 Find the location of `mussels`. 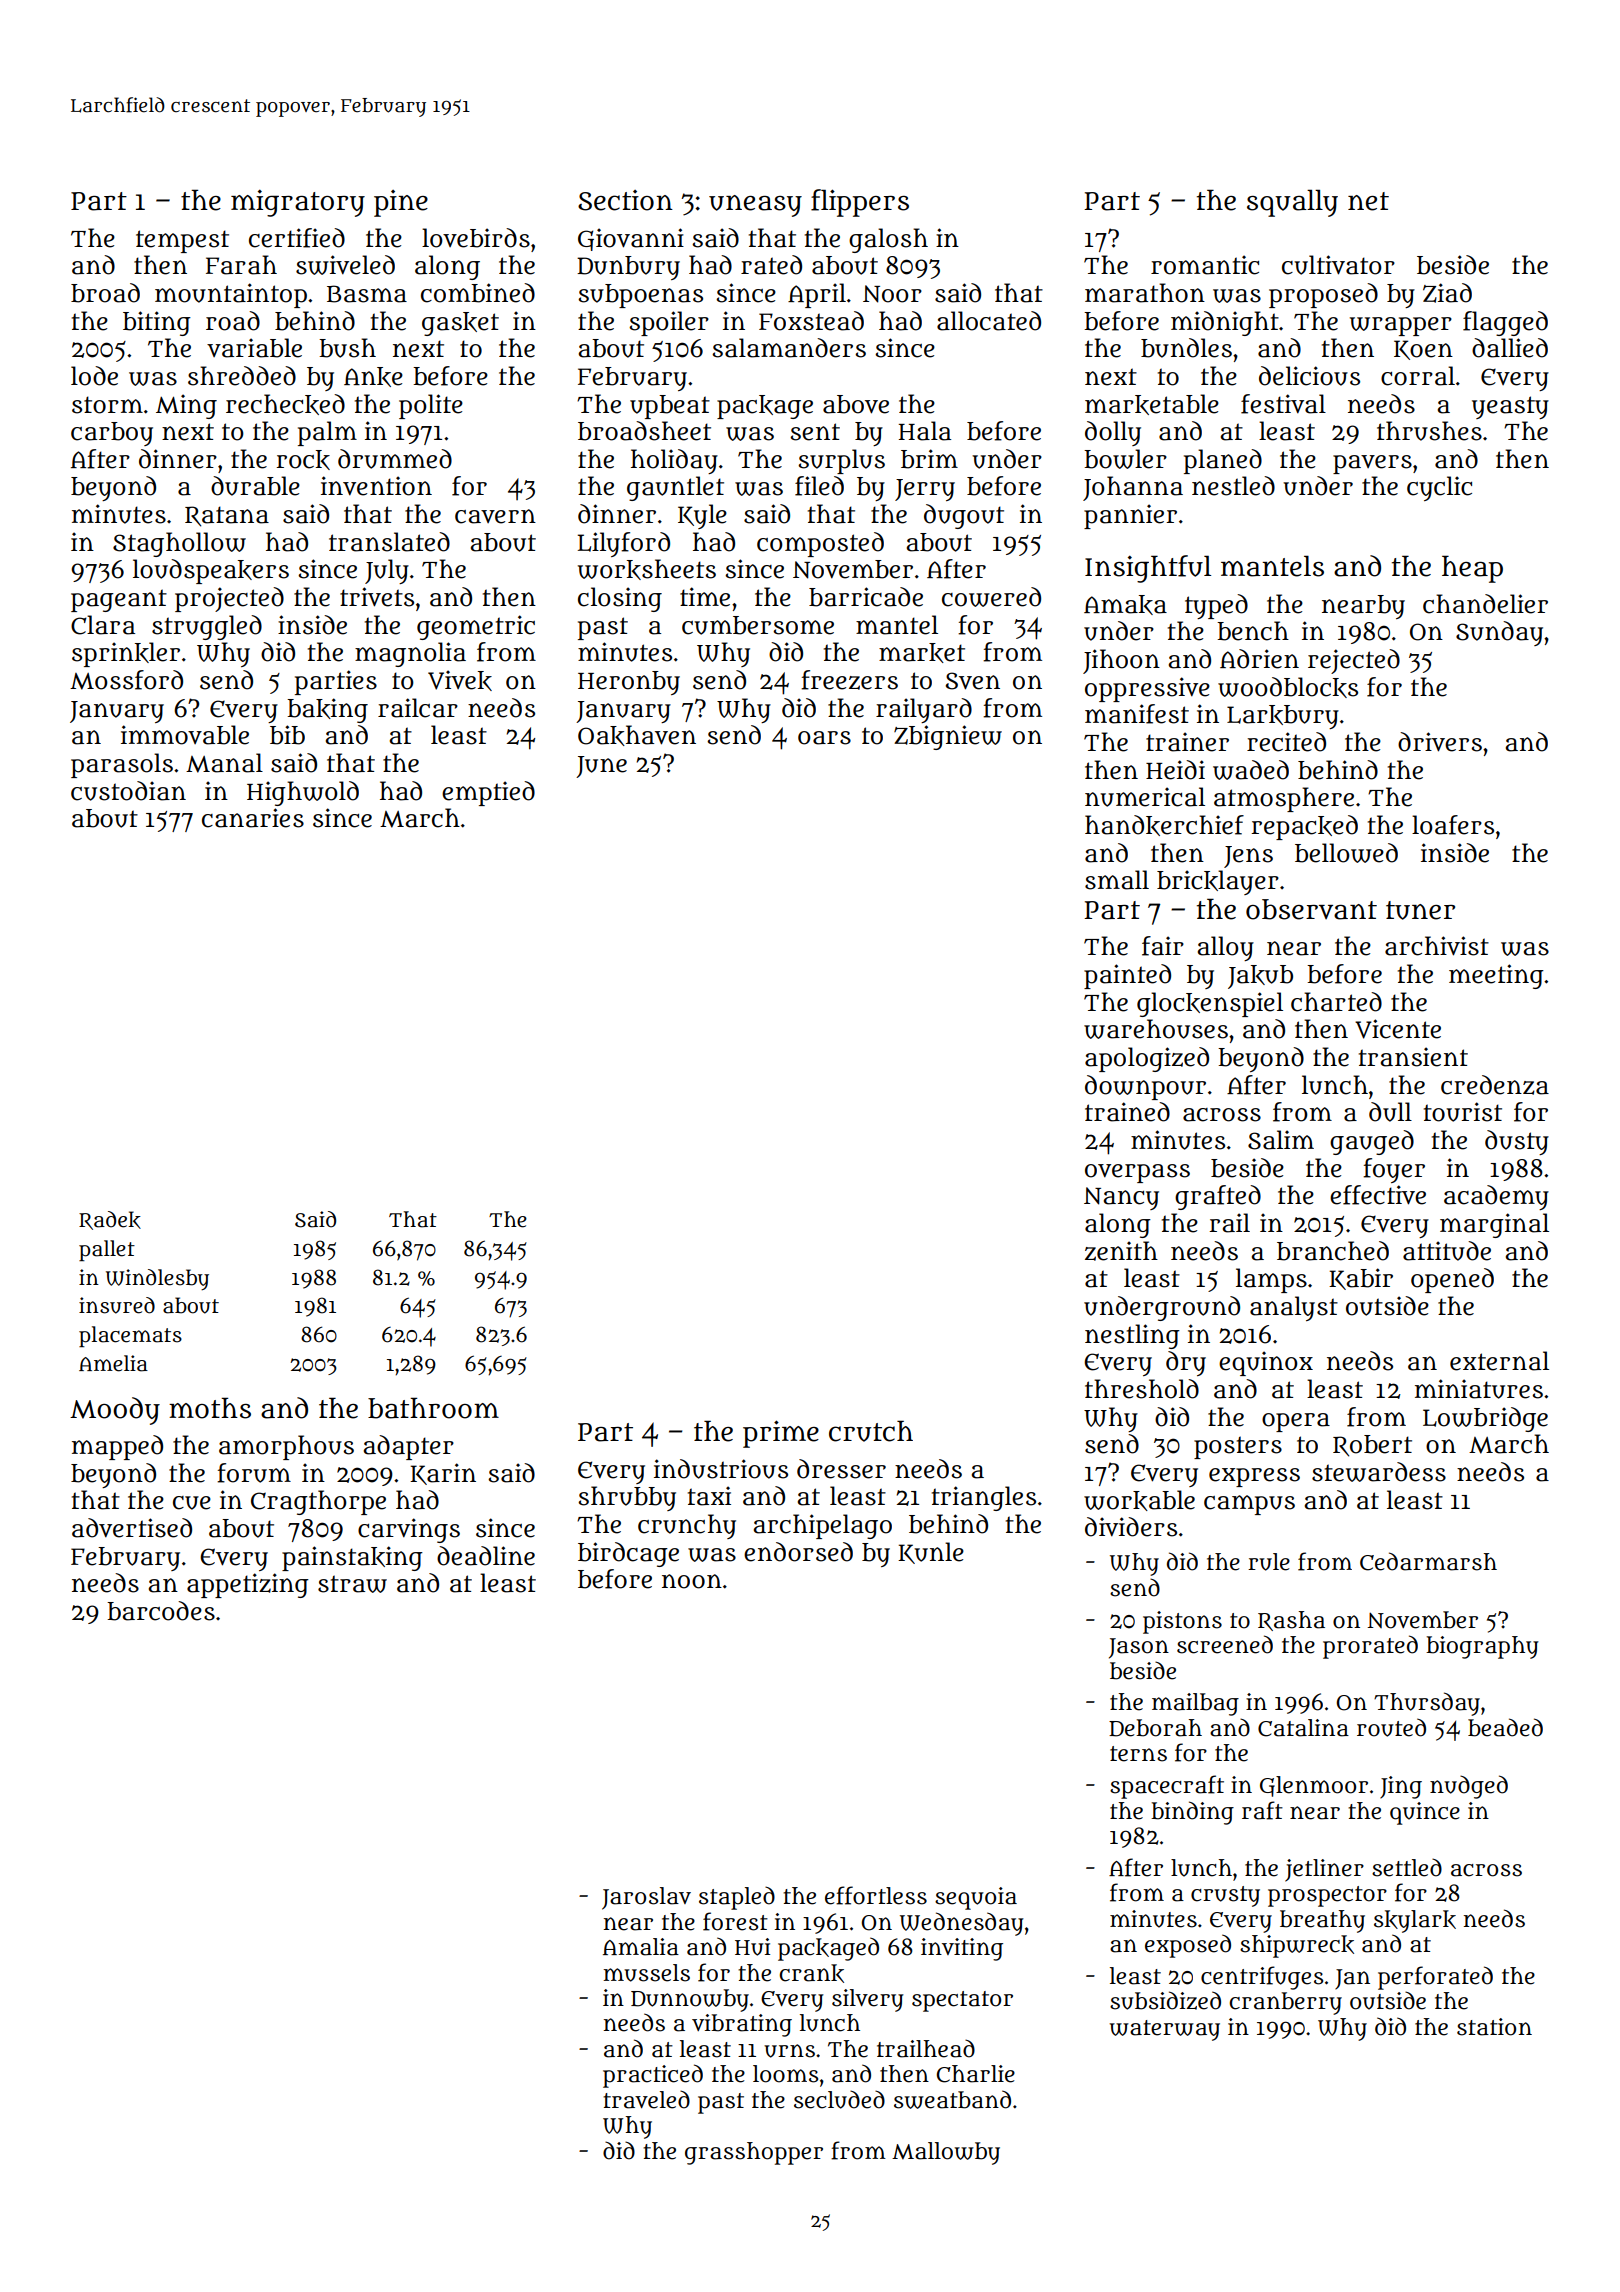

mussels is located at coordinates (646, 1973).
